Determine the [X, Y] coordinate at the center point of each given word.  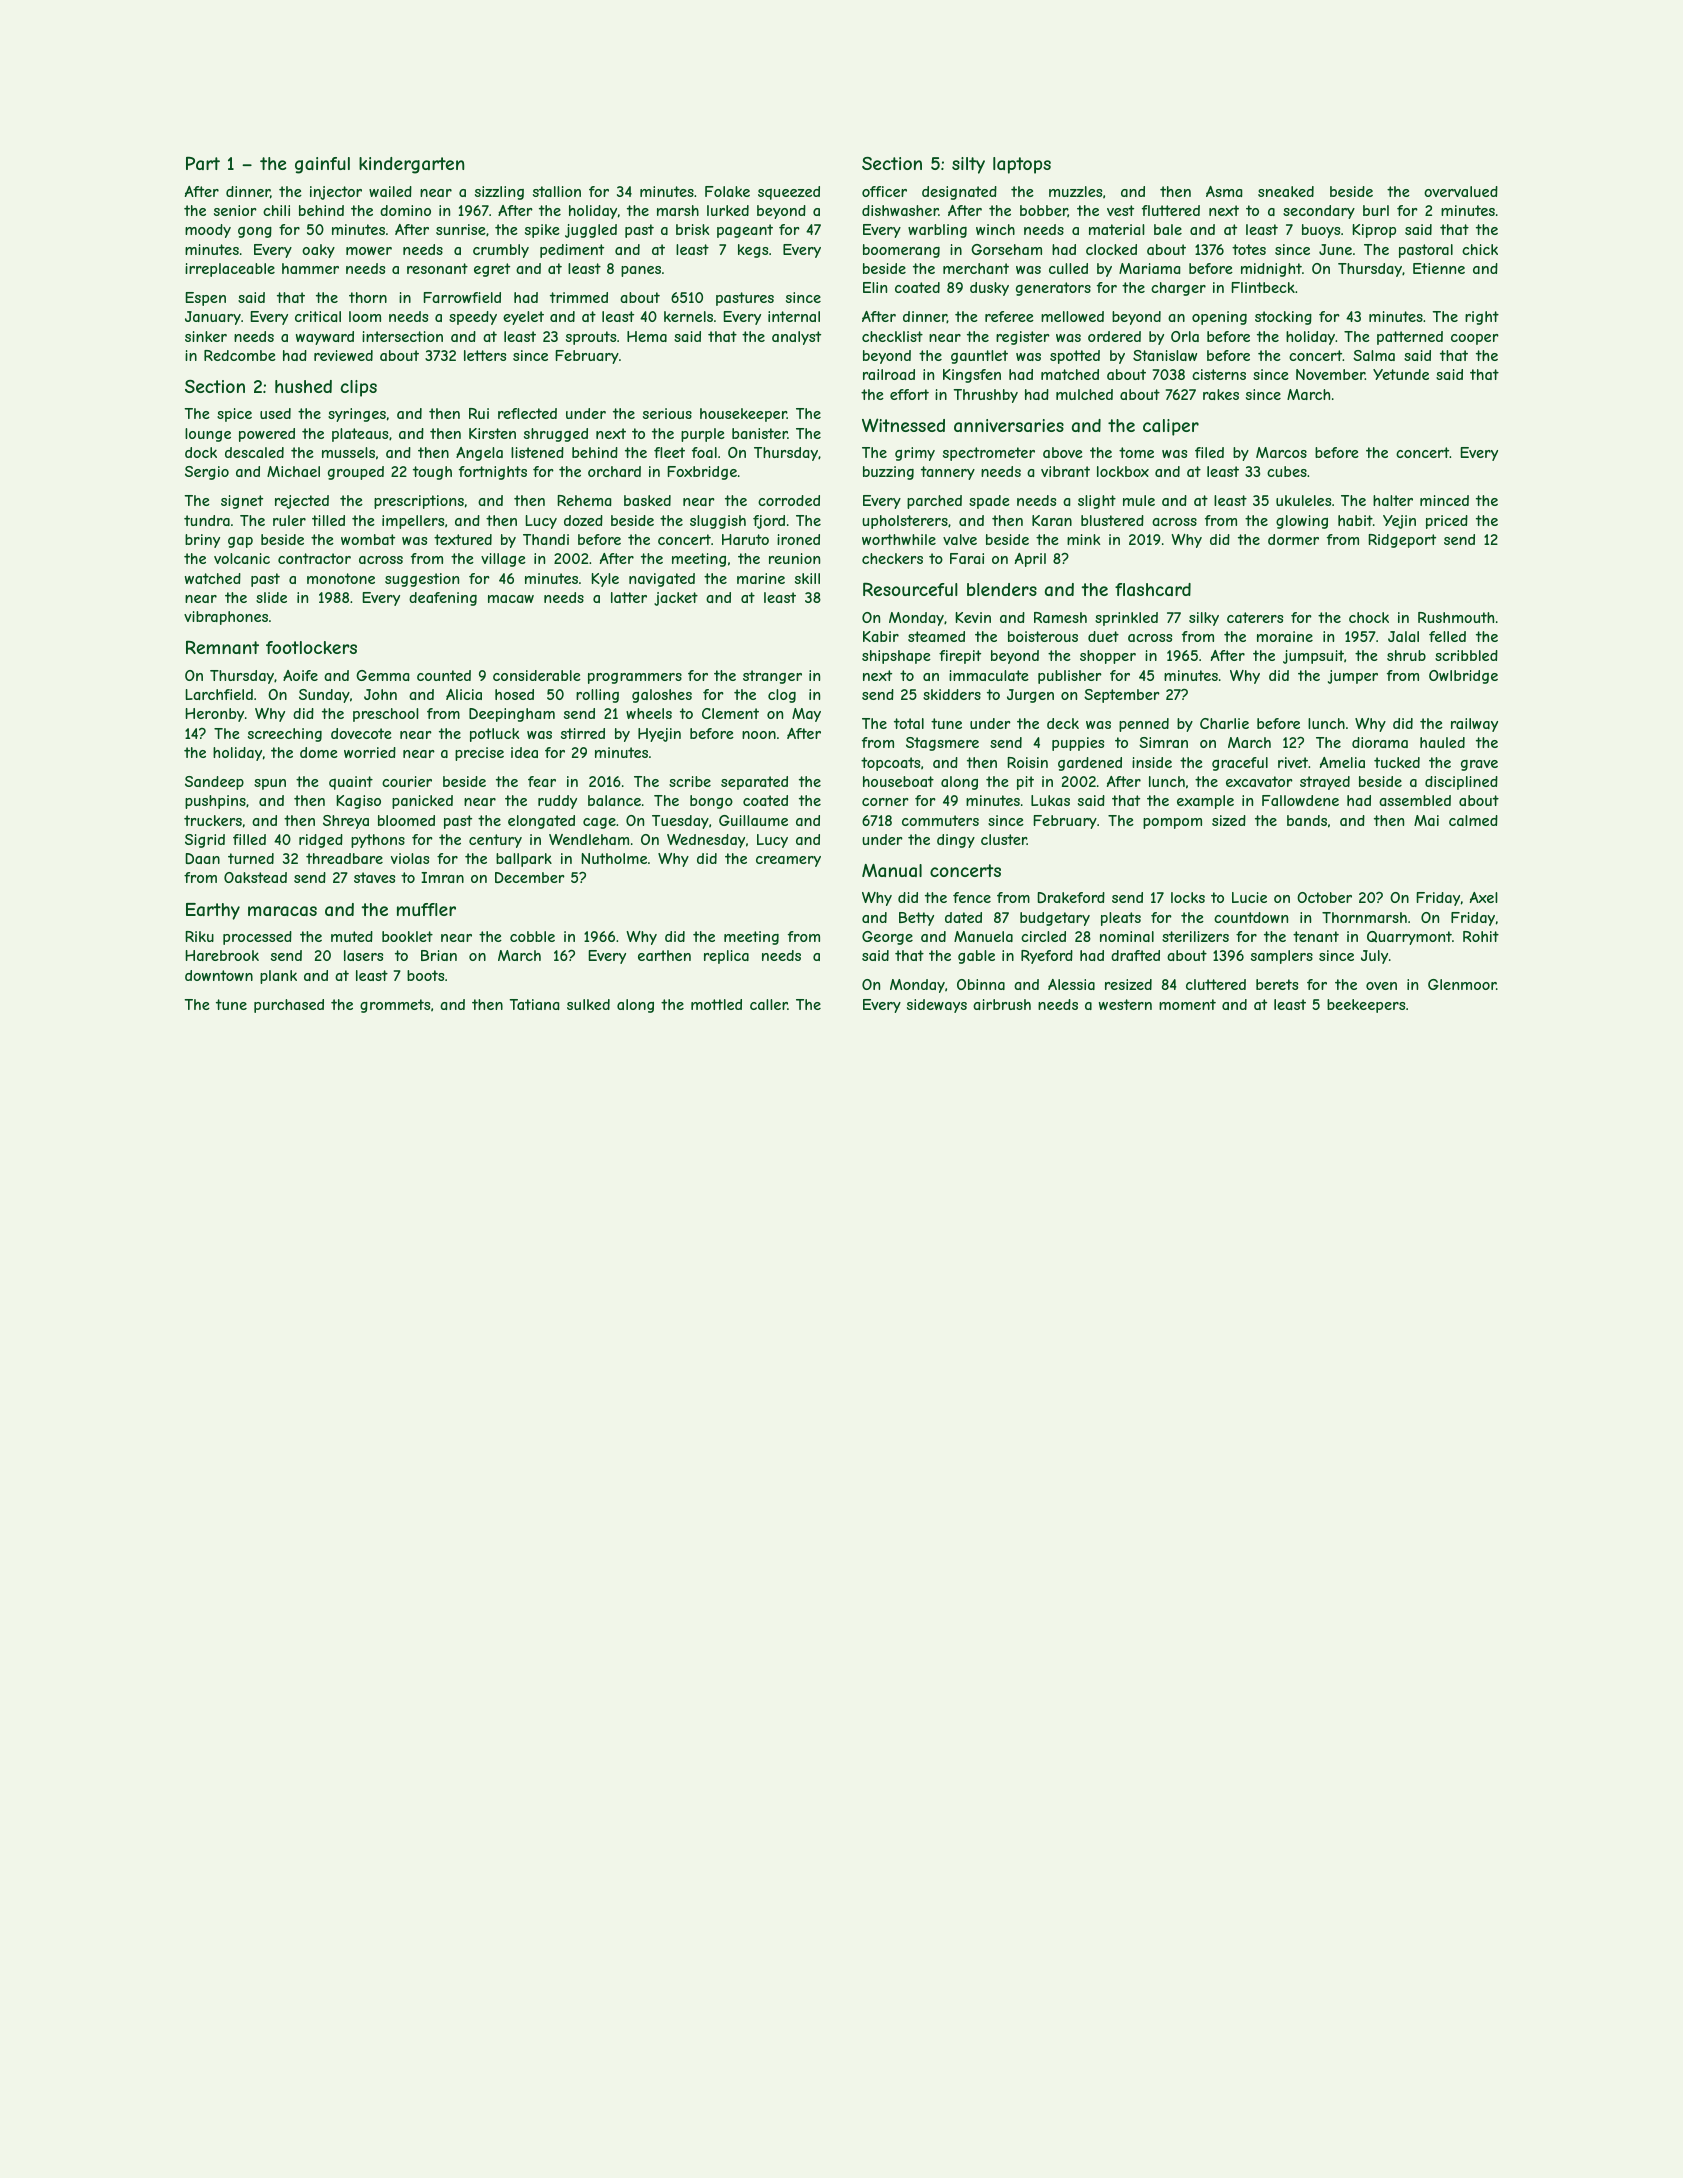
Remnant [222, 647]
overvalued [1461, 191]
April [1030, 560]
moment [1187, 1004]
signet [242, 502]
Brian [439, 955]
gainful [322, 165]
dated [963, 917]
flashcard [1153, 589]
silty [968, 165]
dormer [1293, 539]
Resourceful [910, 589]
